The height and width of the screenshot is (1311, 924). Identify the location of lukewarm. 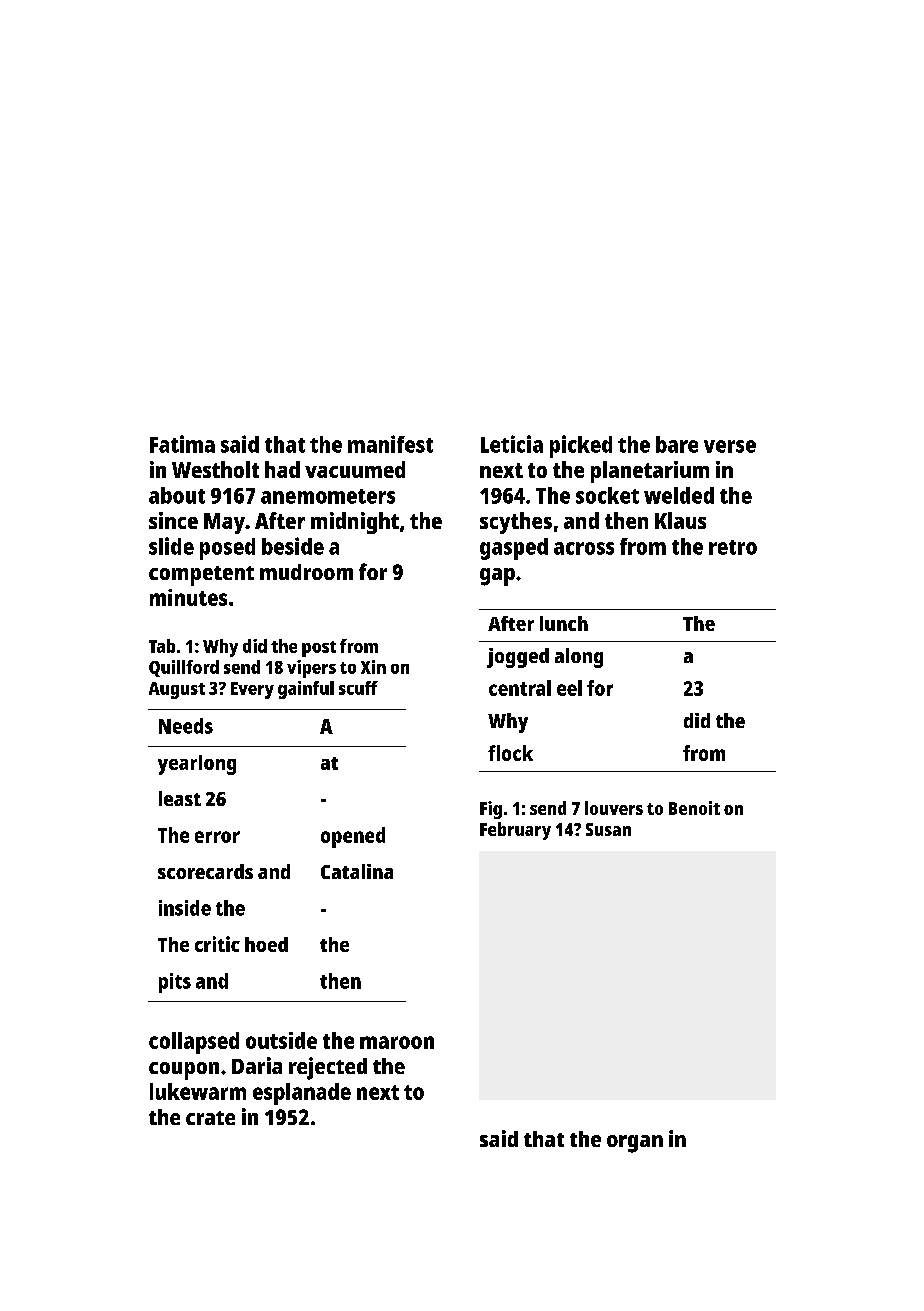
(198, 1091).
